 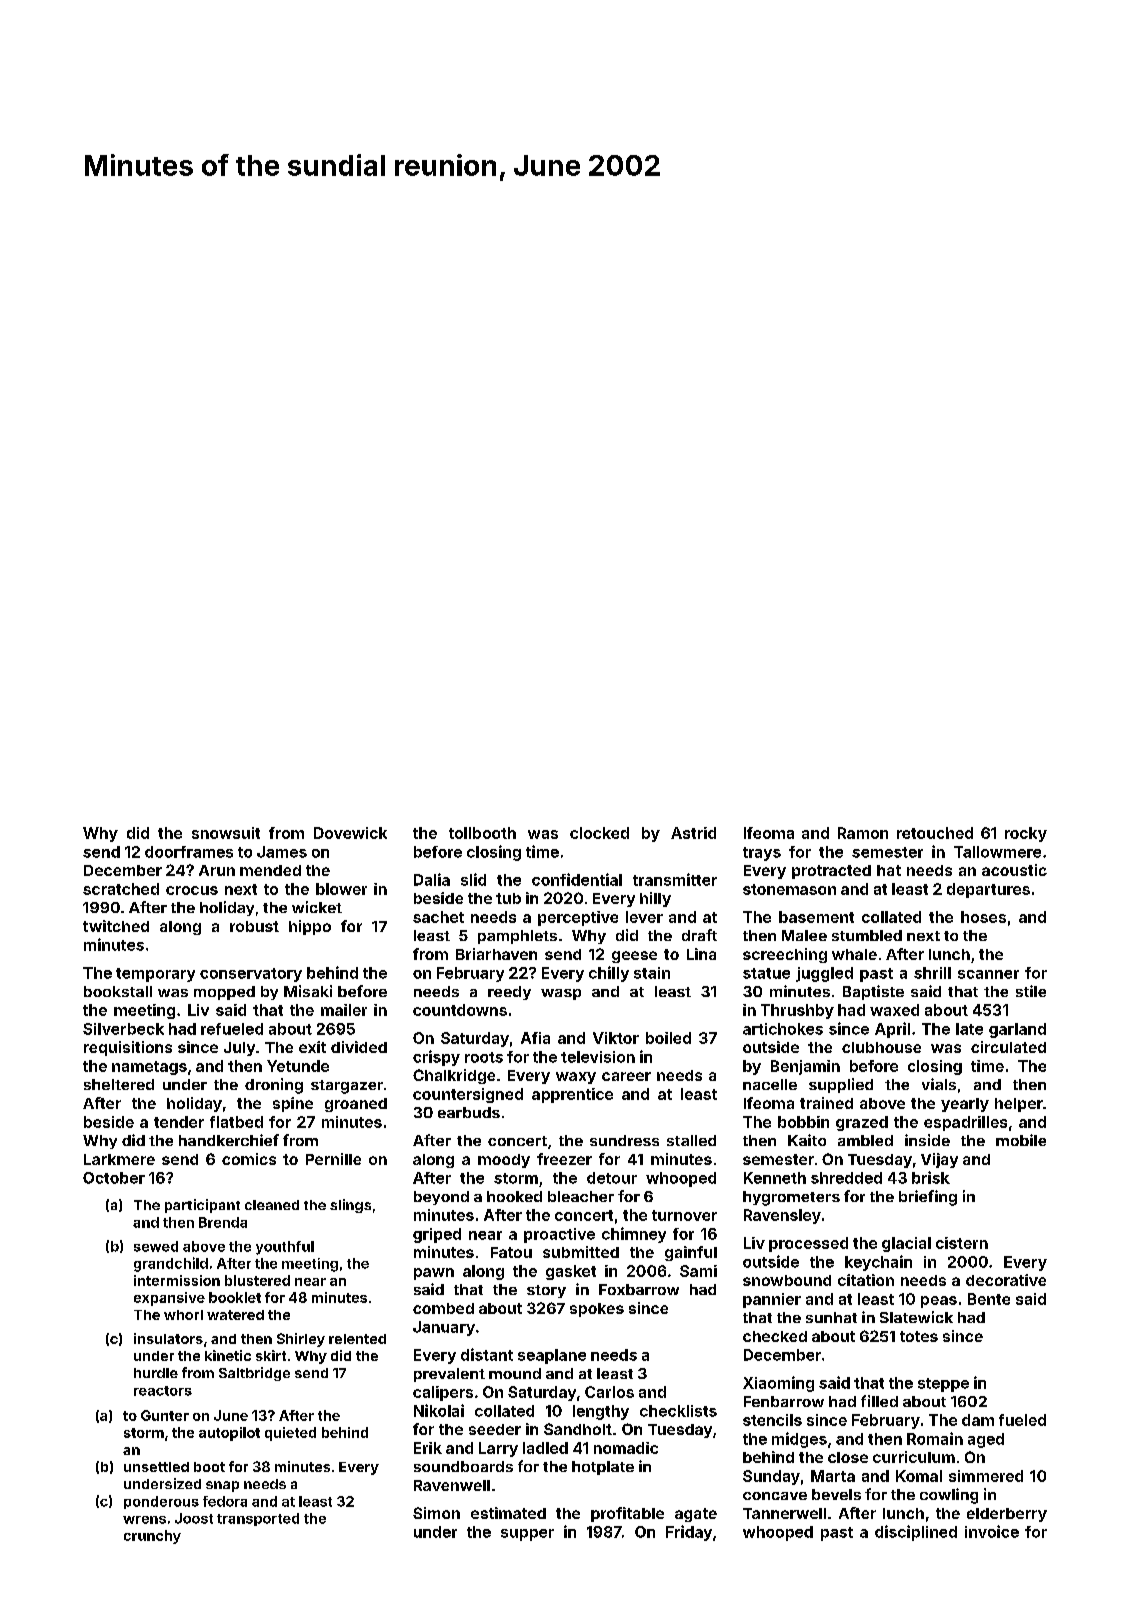 I want to click on crunchy, so click(x=152, y=1537).
